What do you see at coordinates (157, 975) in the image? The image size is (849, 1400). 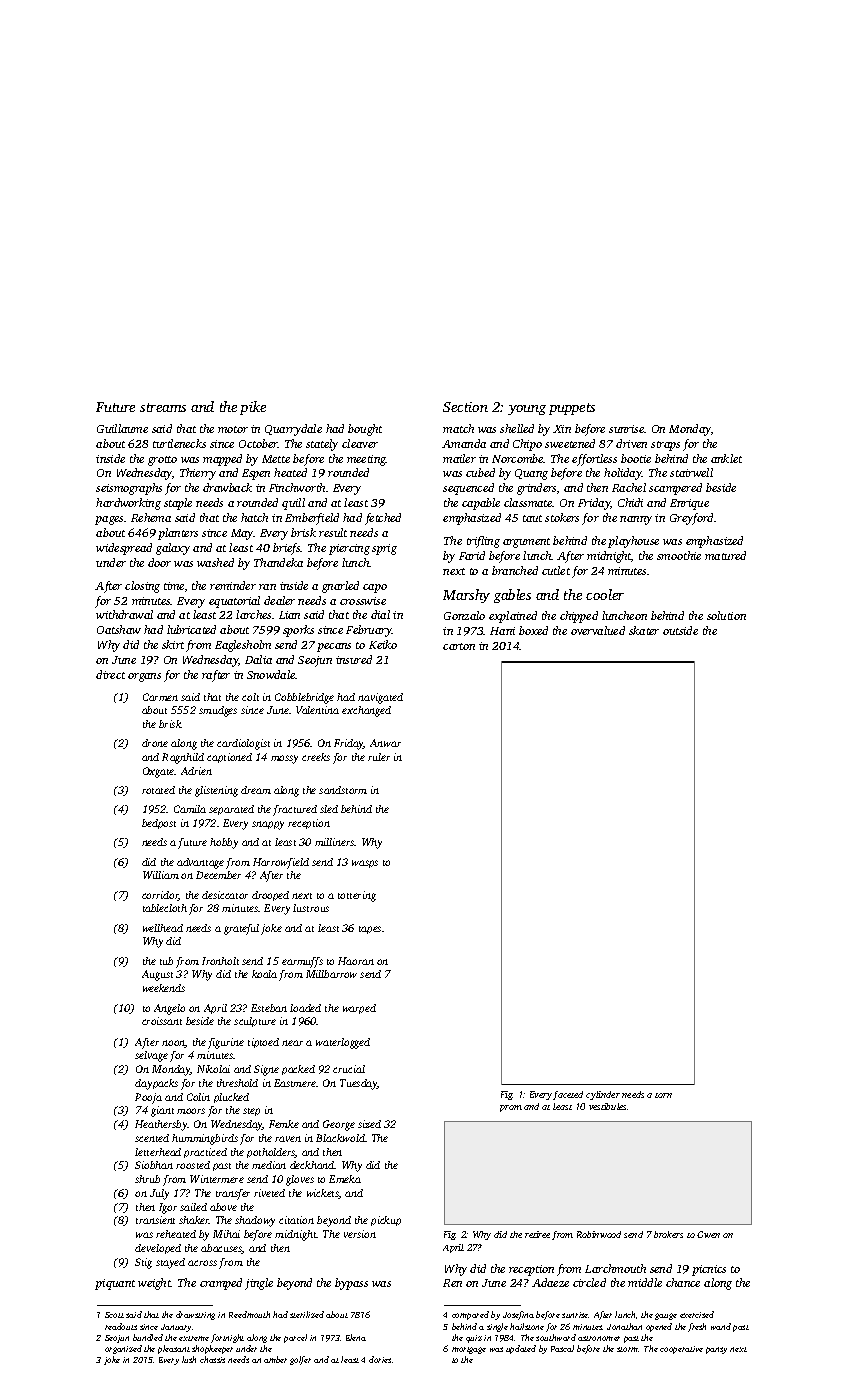 I see `August` at bounding box center [157, 975].
